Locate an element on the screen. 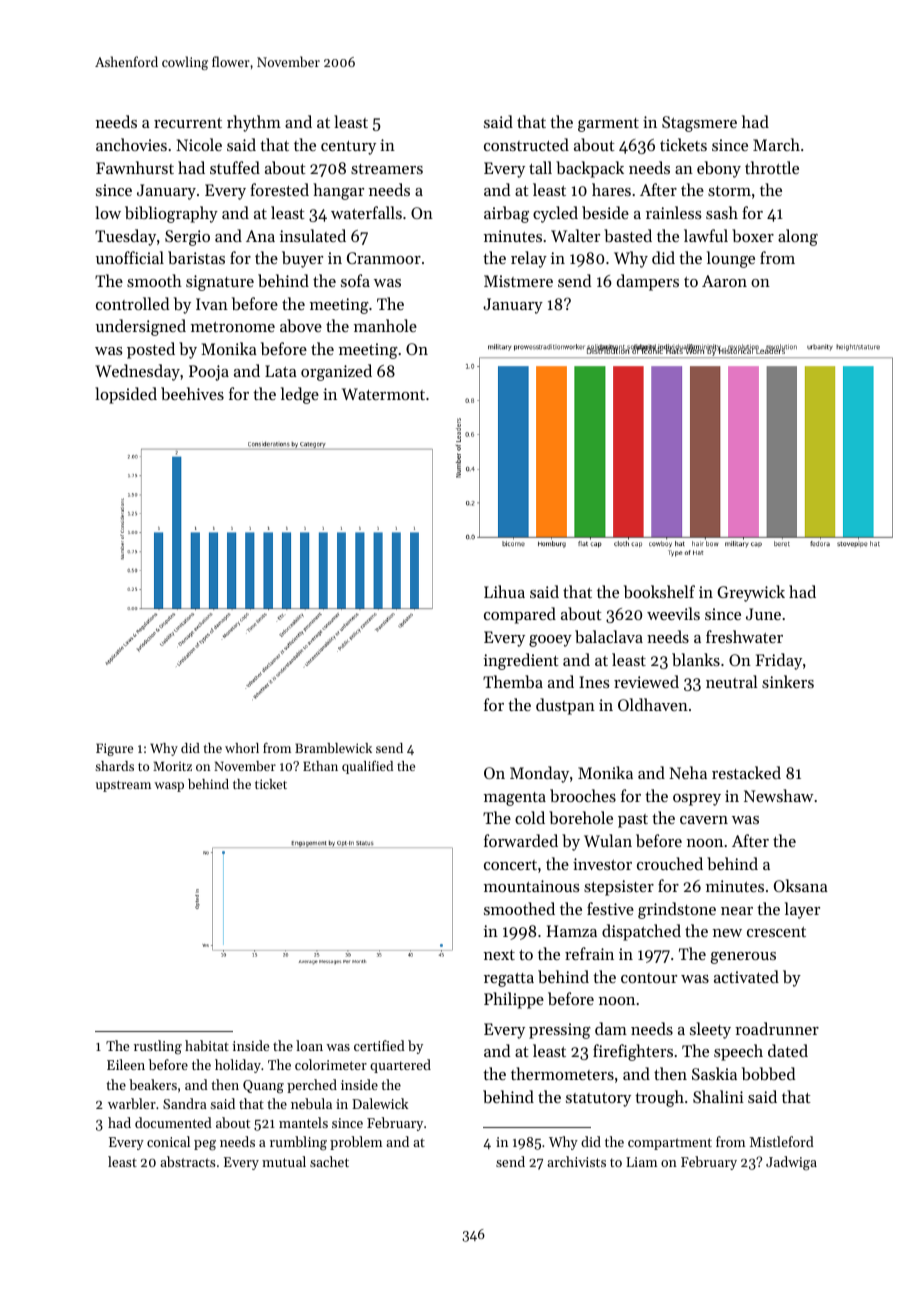 This screenshot has width=924, height=1311. restacked is located at coordinates (746, 772).
